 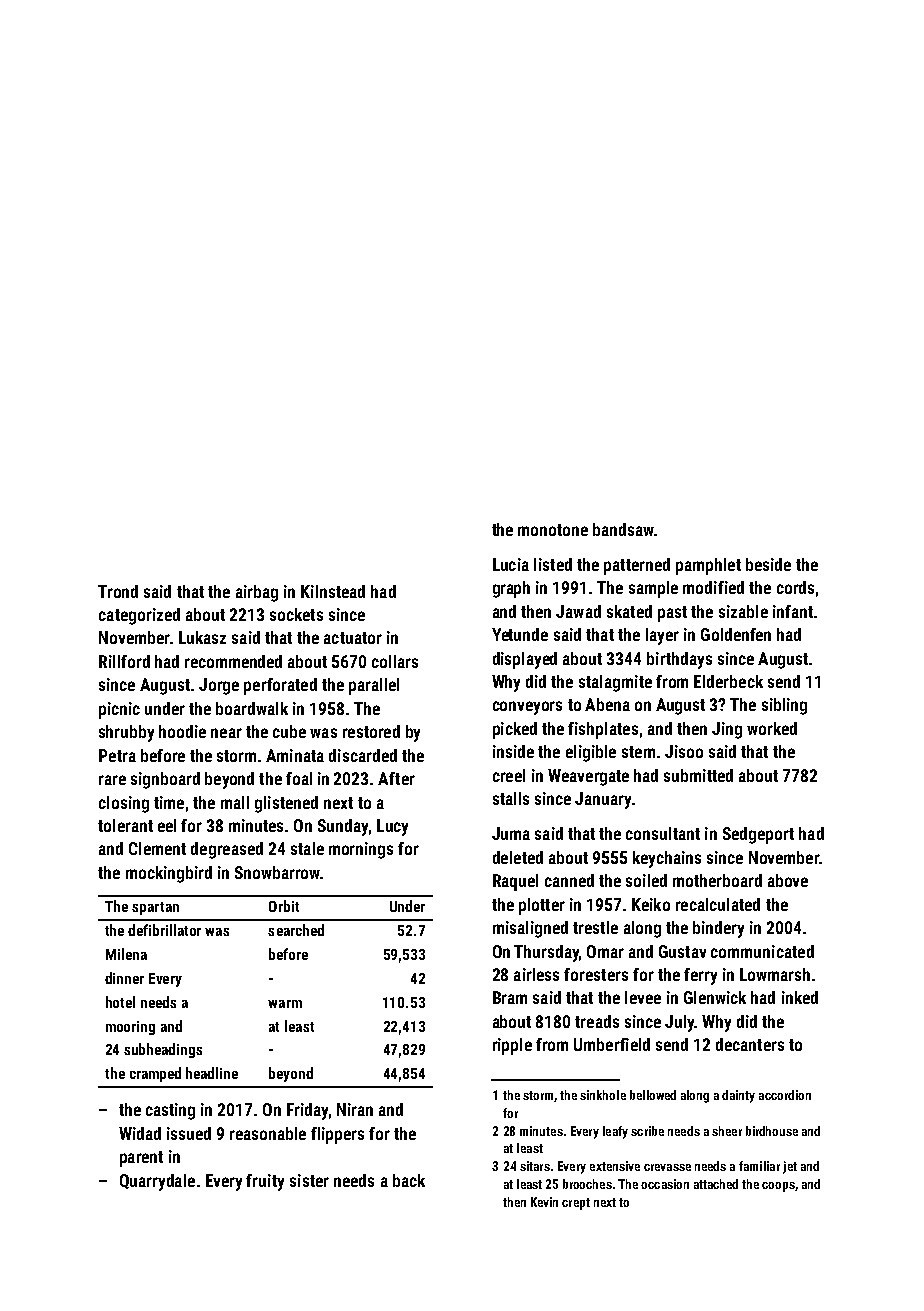 I want to click on Quarrydale, so click(x=157, y=1182).
